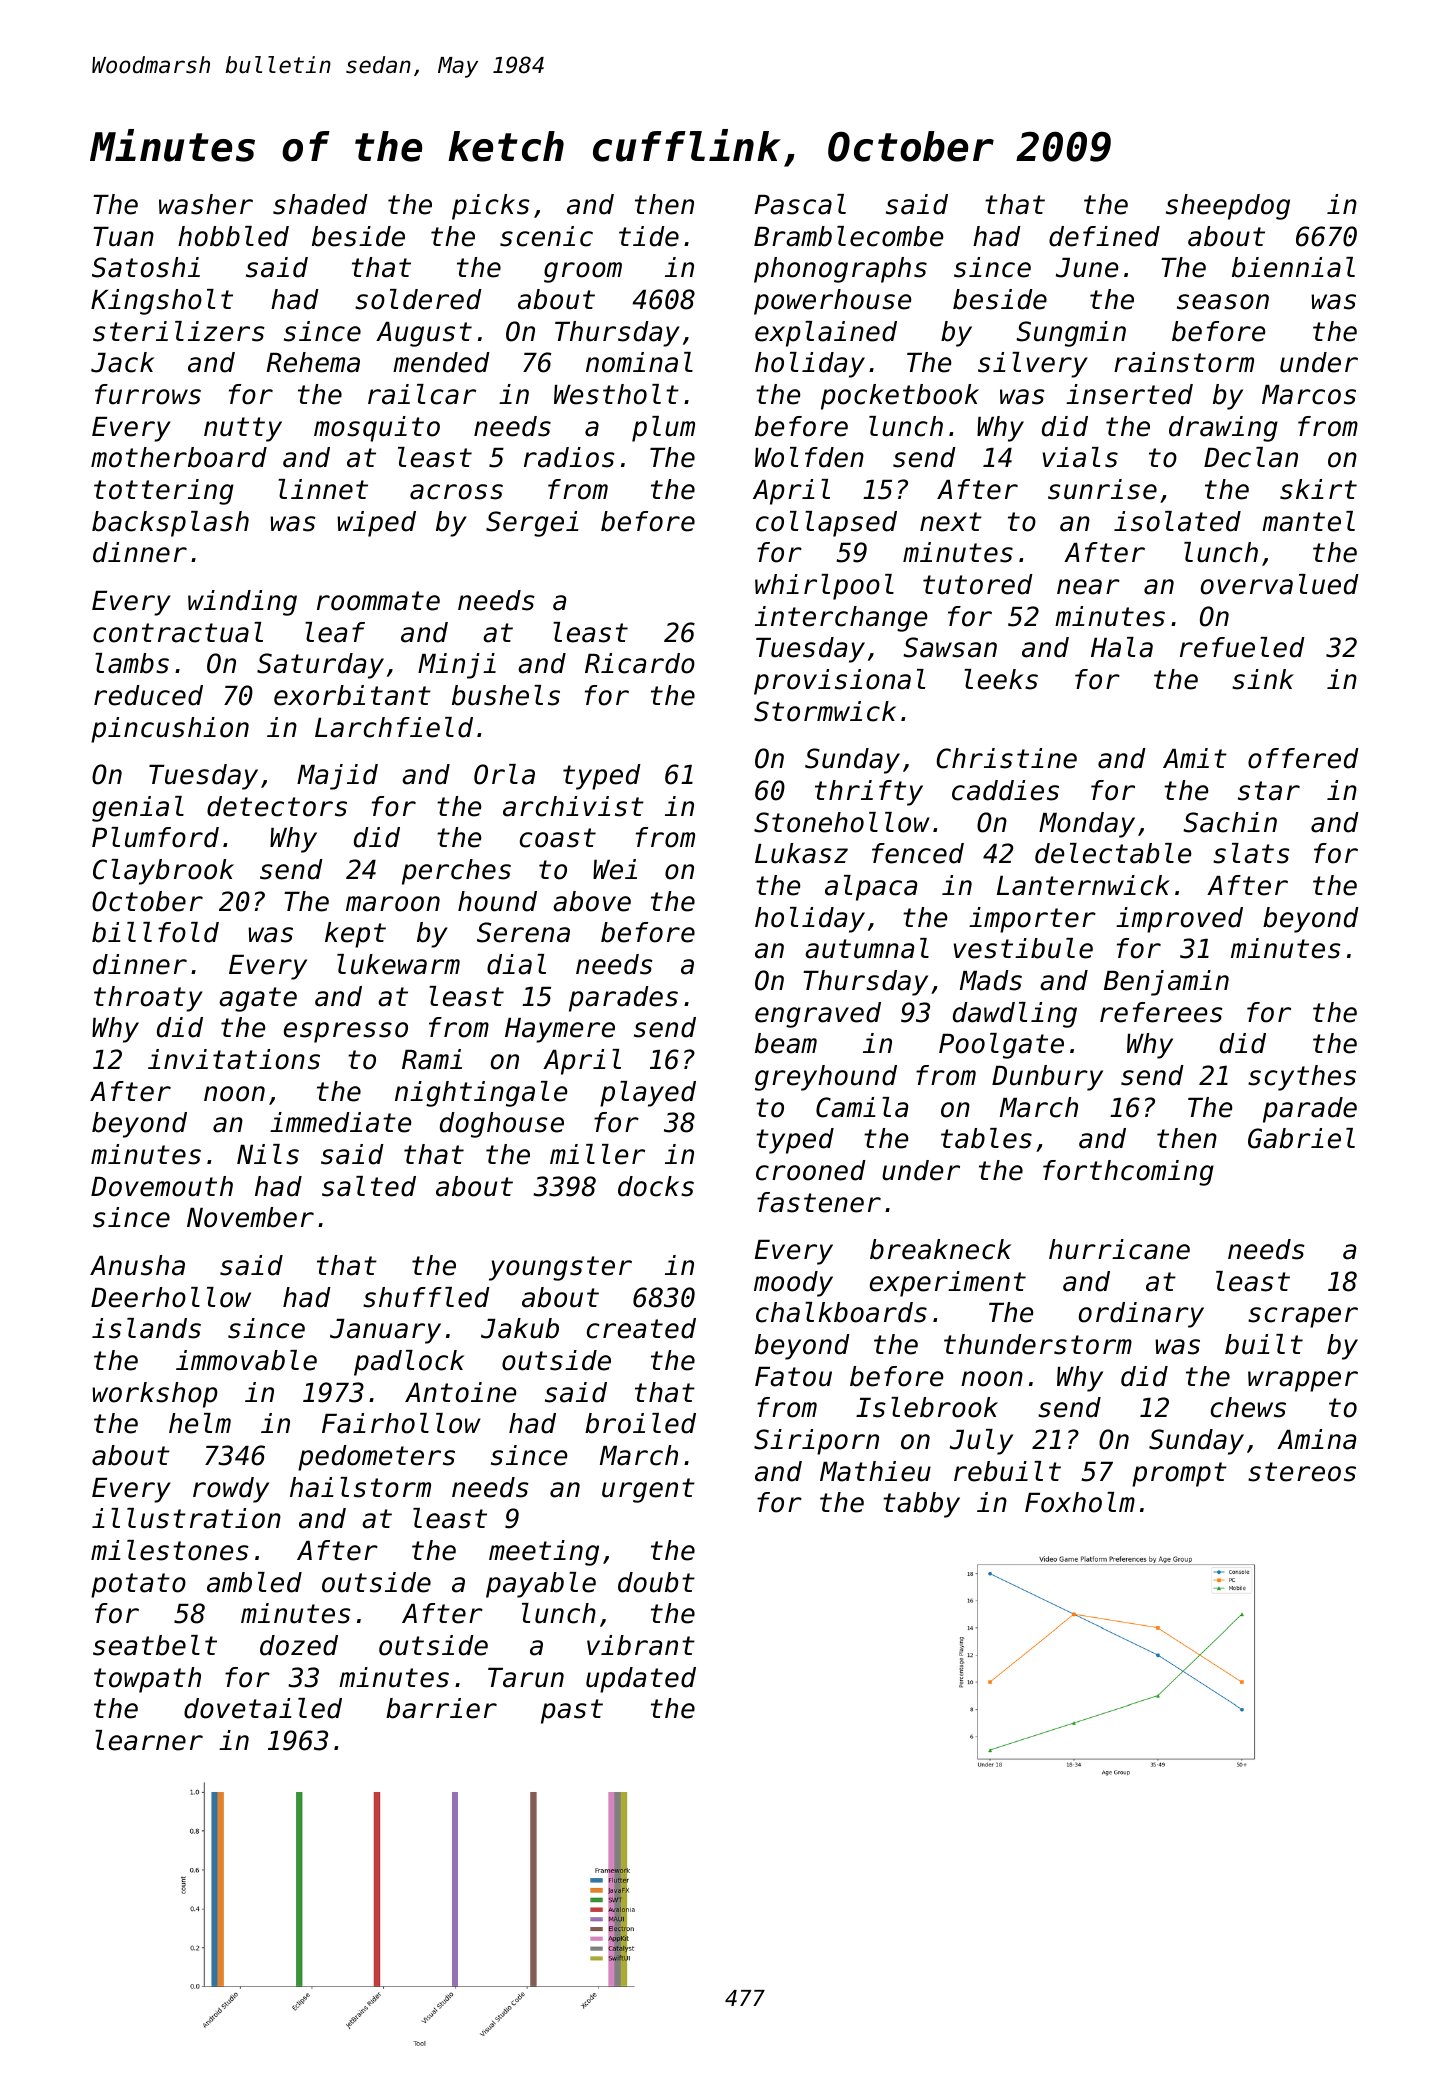 The width and height of the document is (1450, 2100). Describe the element at coordinates (656, 1186) in the document. I see `docks` at that location.
